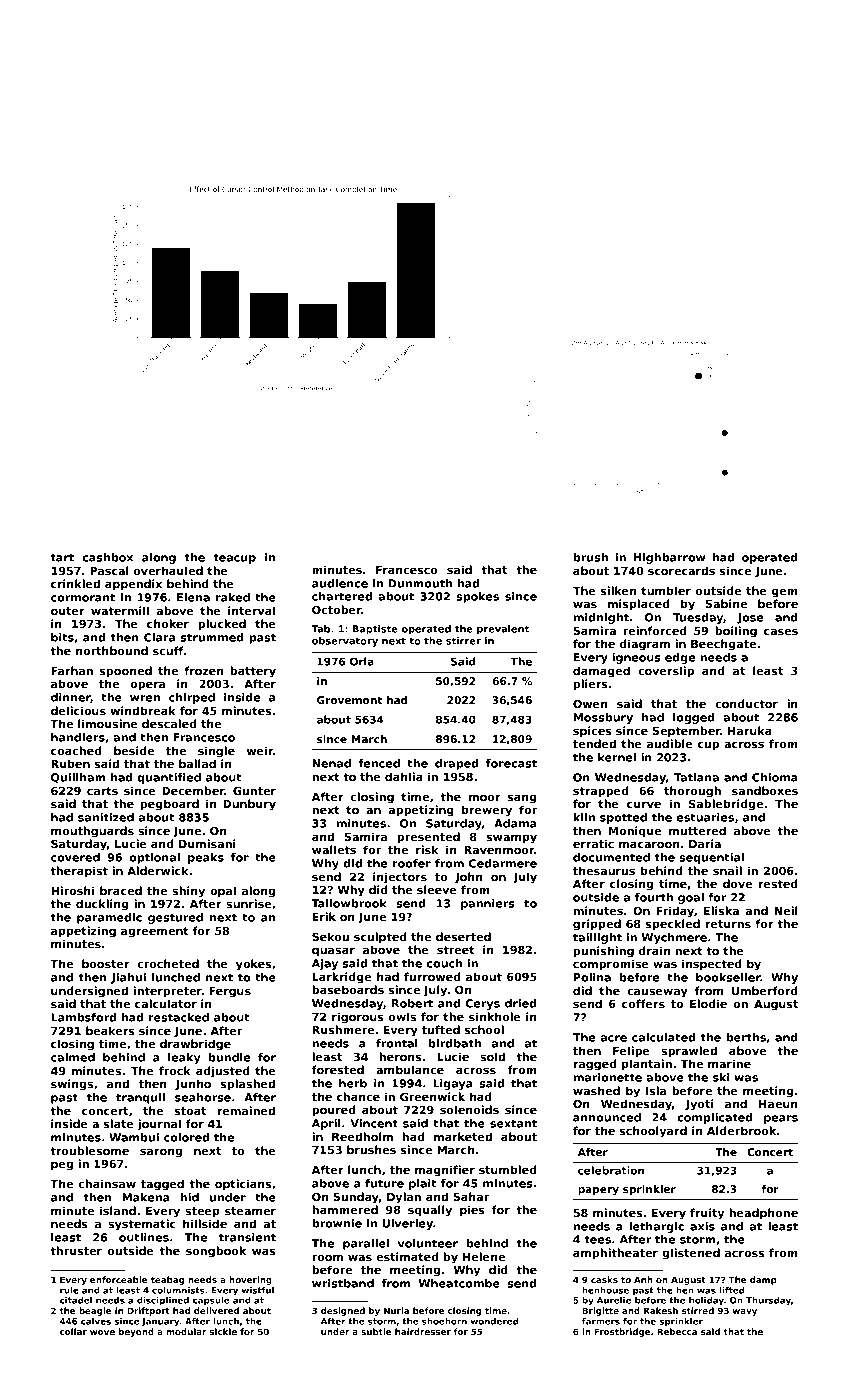 This screenshot has height=1400, width=849. What do you see at coordinates (763, 1214) in the screenshot?
I see `headphone` at bounding box center [763, 1214].
